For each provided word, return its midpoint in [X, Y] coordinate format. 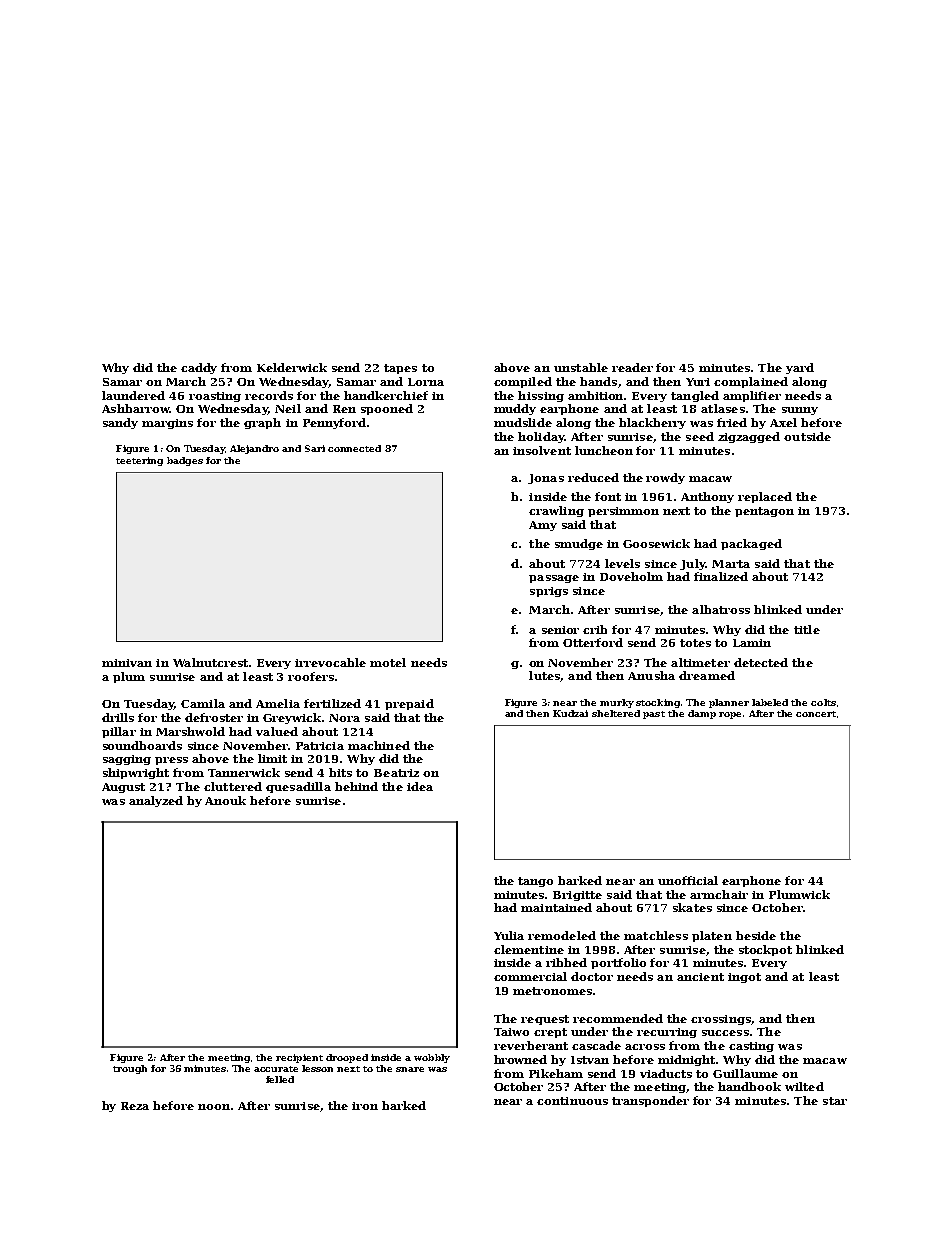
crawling [556, 511]
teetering [139, 461]
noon [214, 1107]
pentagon [764, 512]
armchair [719, 894]
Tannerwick [244, 772]
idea [420, 786]
